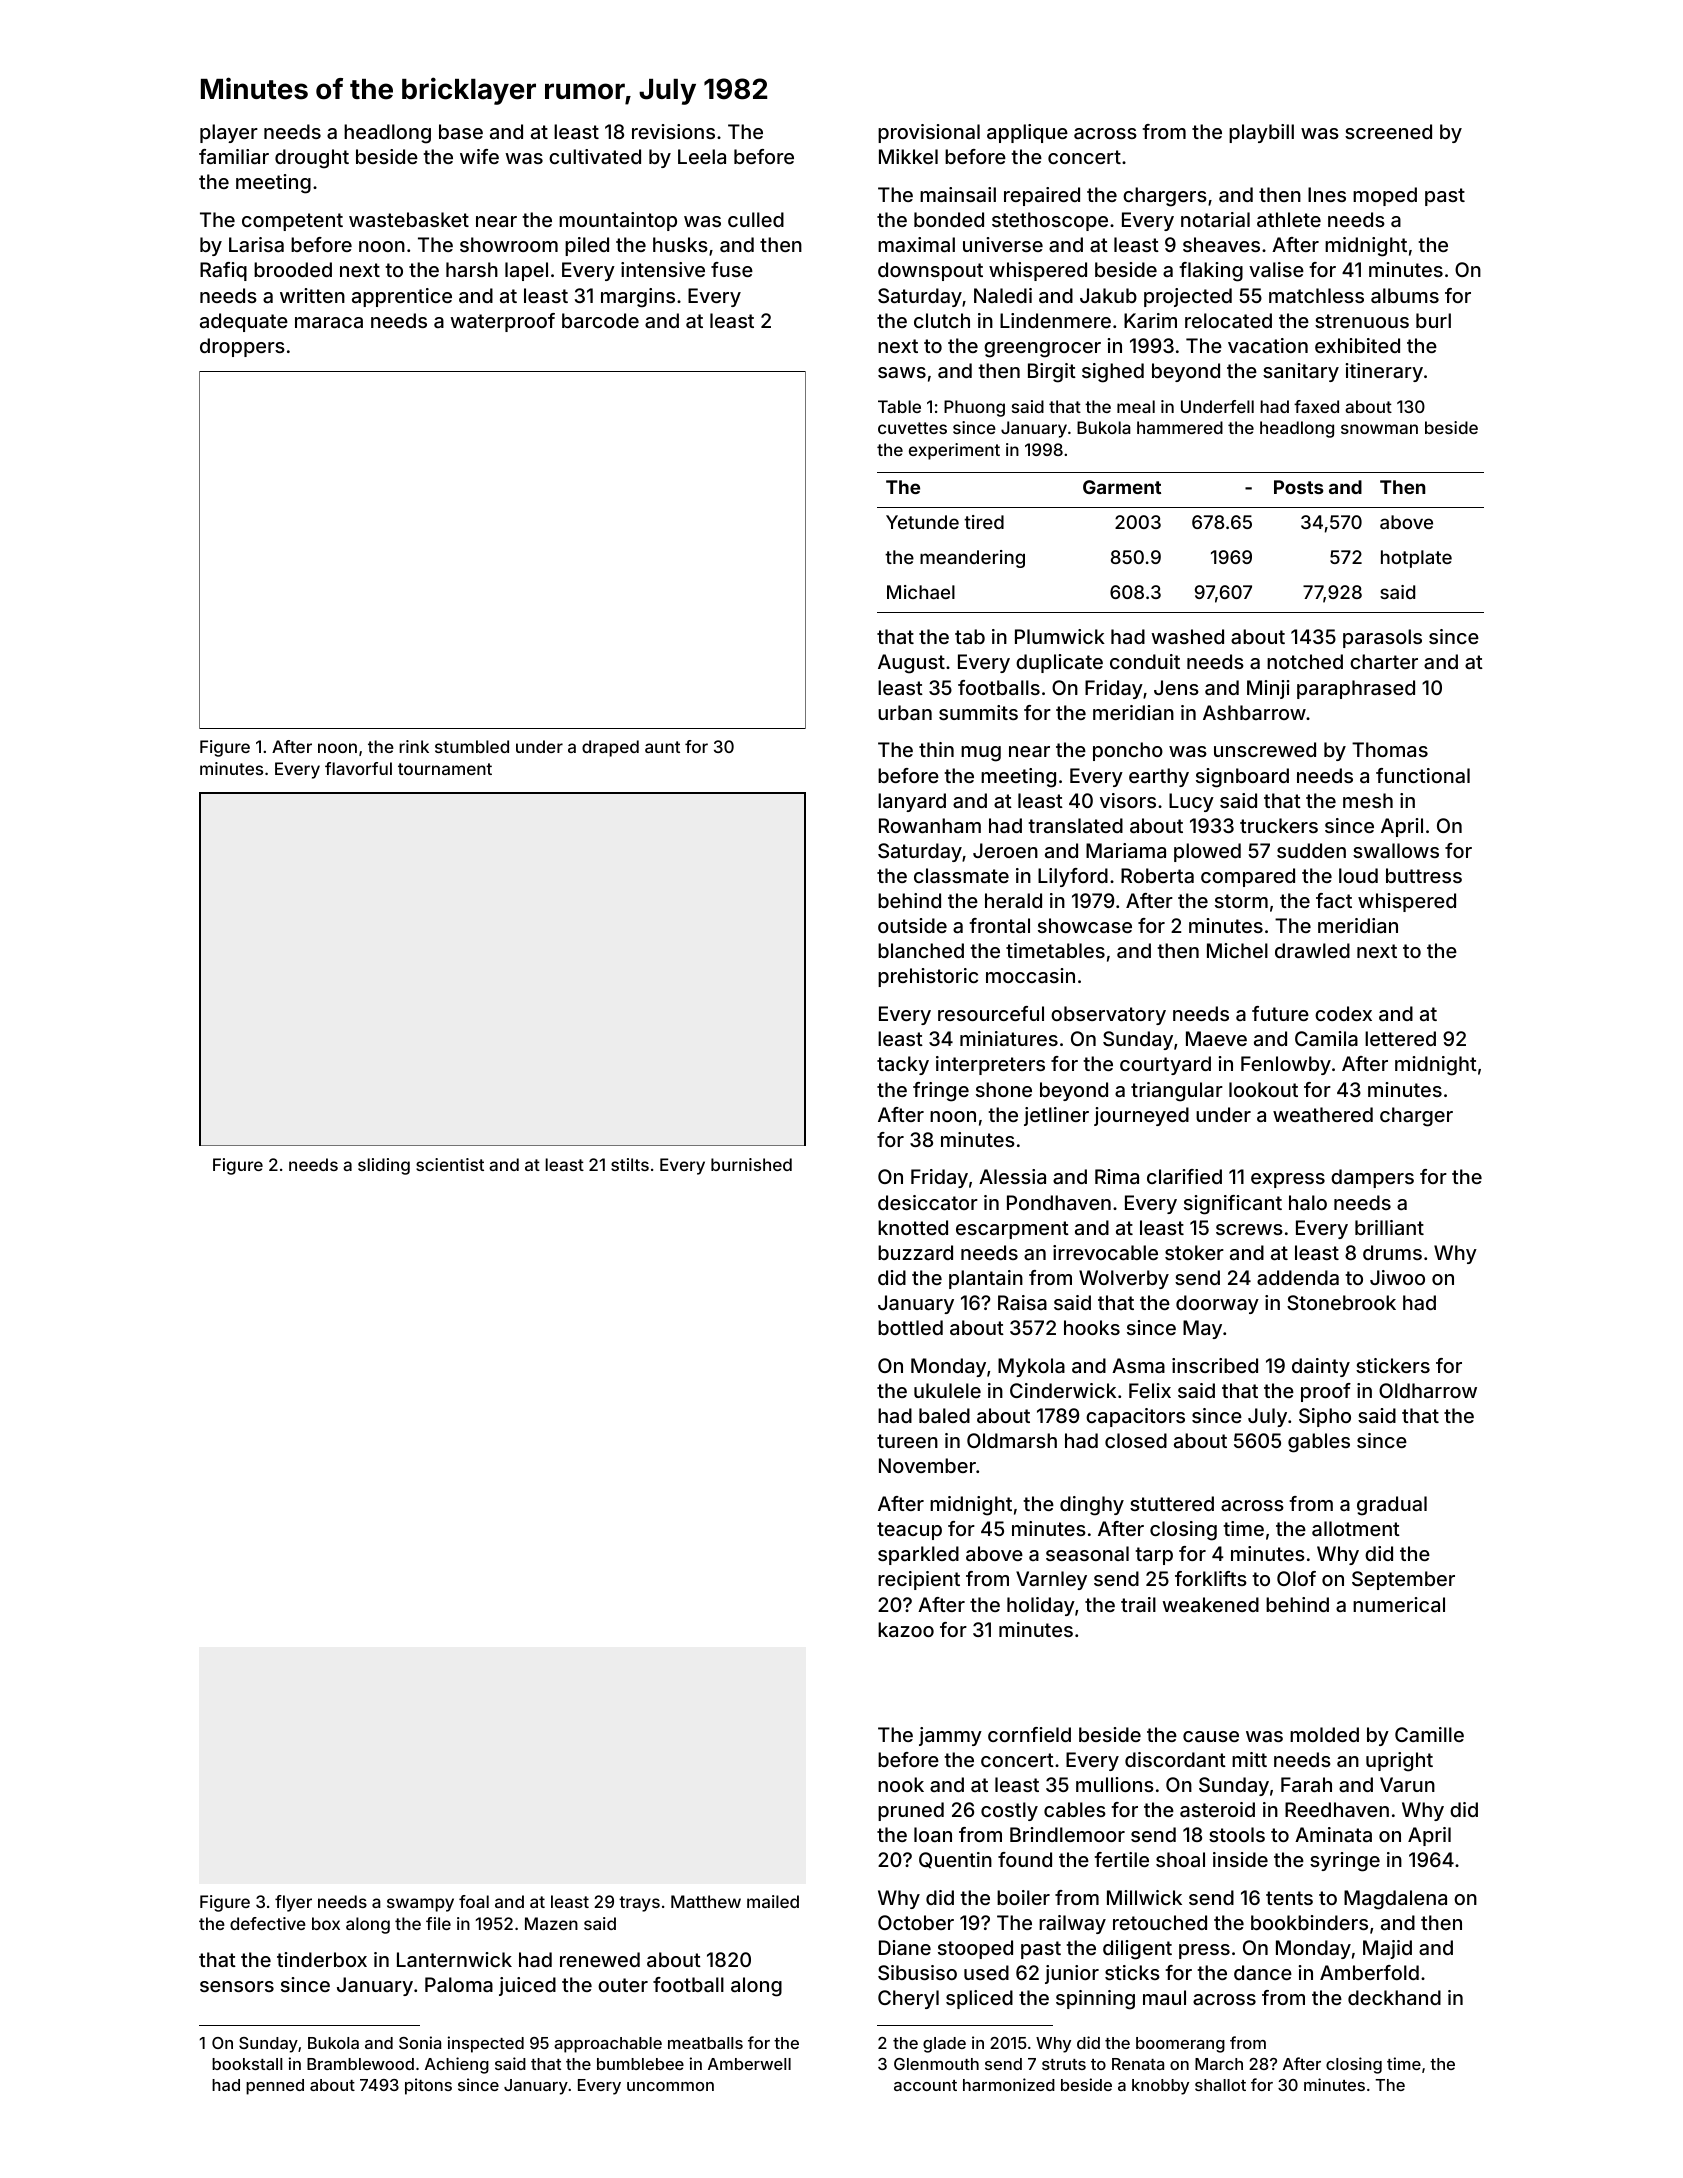  I want to click on harmonized, so click(1009, 2084).
